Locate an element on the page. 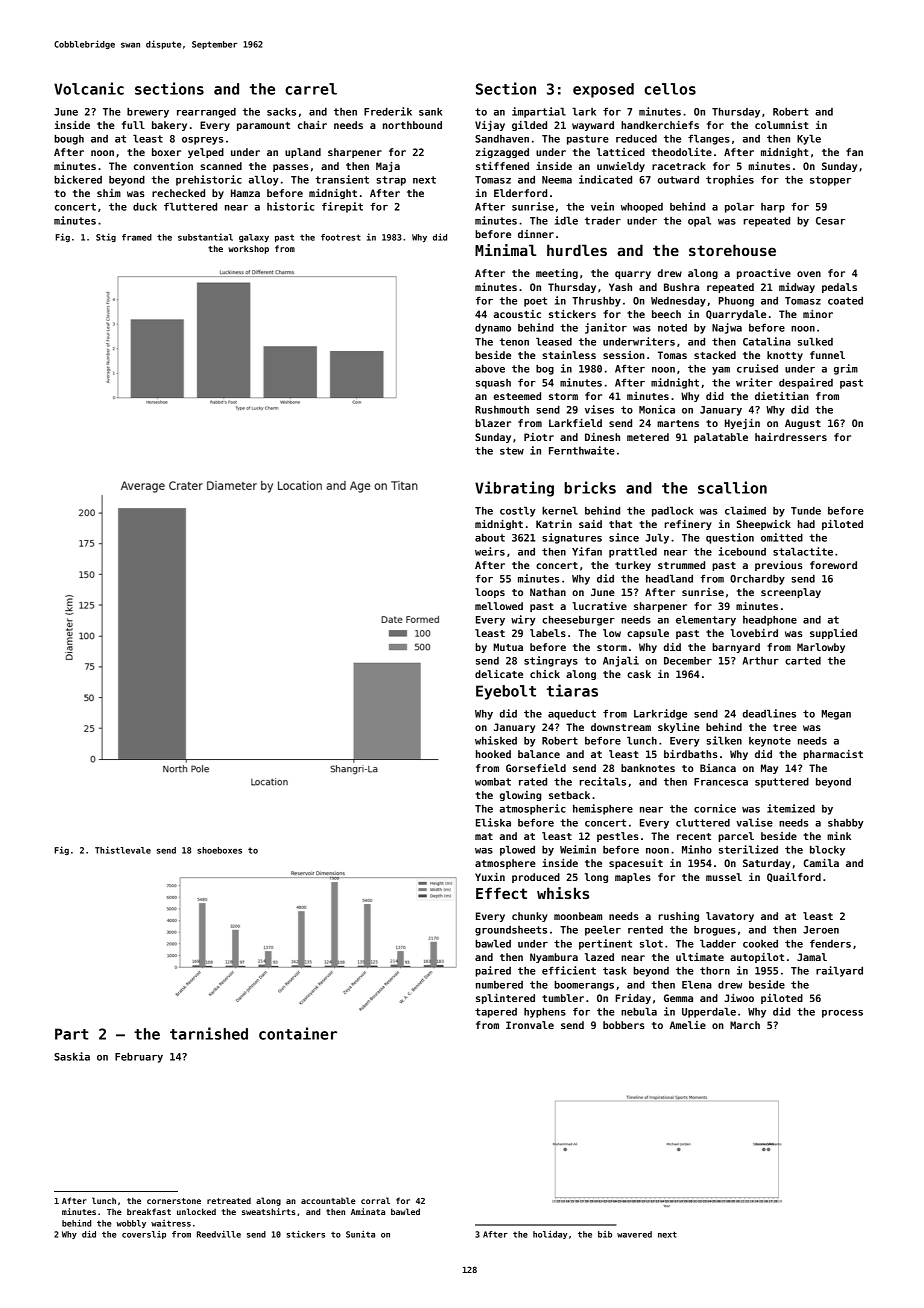 The image size is (924, 1308). sacks is located at coordinates (281, 112).
